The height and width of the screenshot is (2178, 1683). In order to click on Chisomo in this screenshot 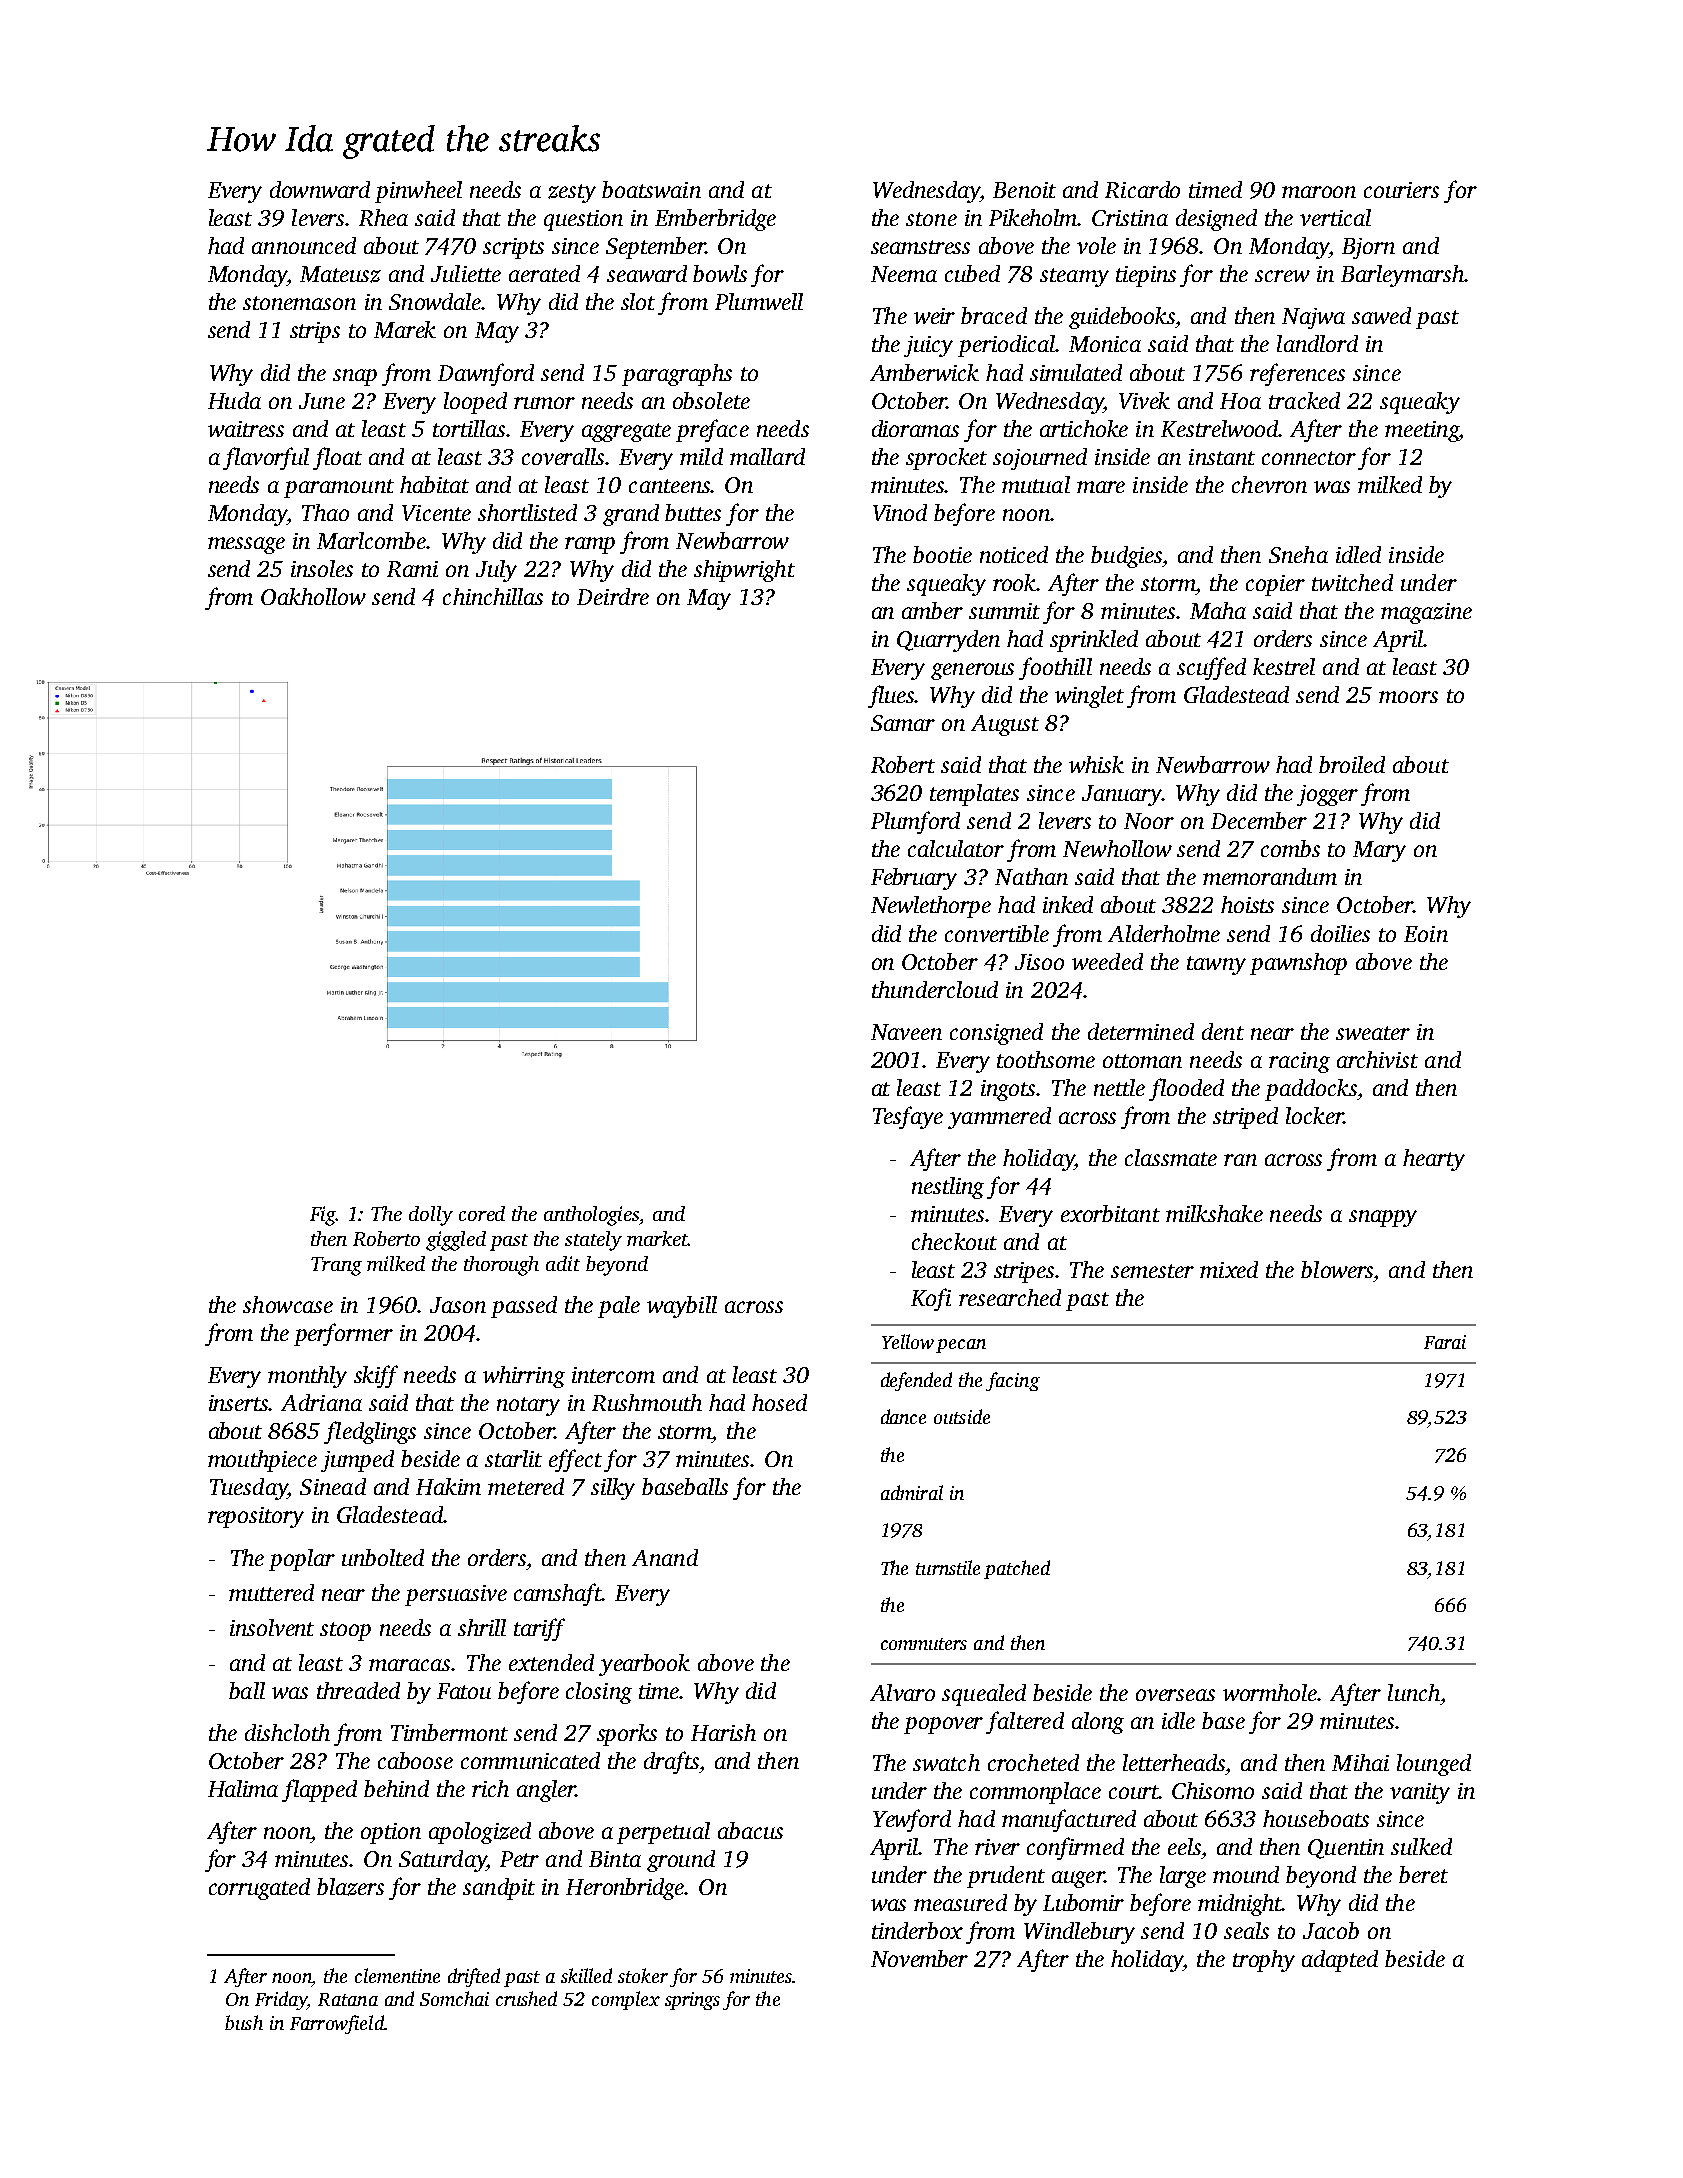, I will do `click(1213, 1790)`.
